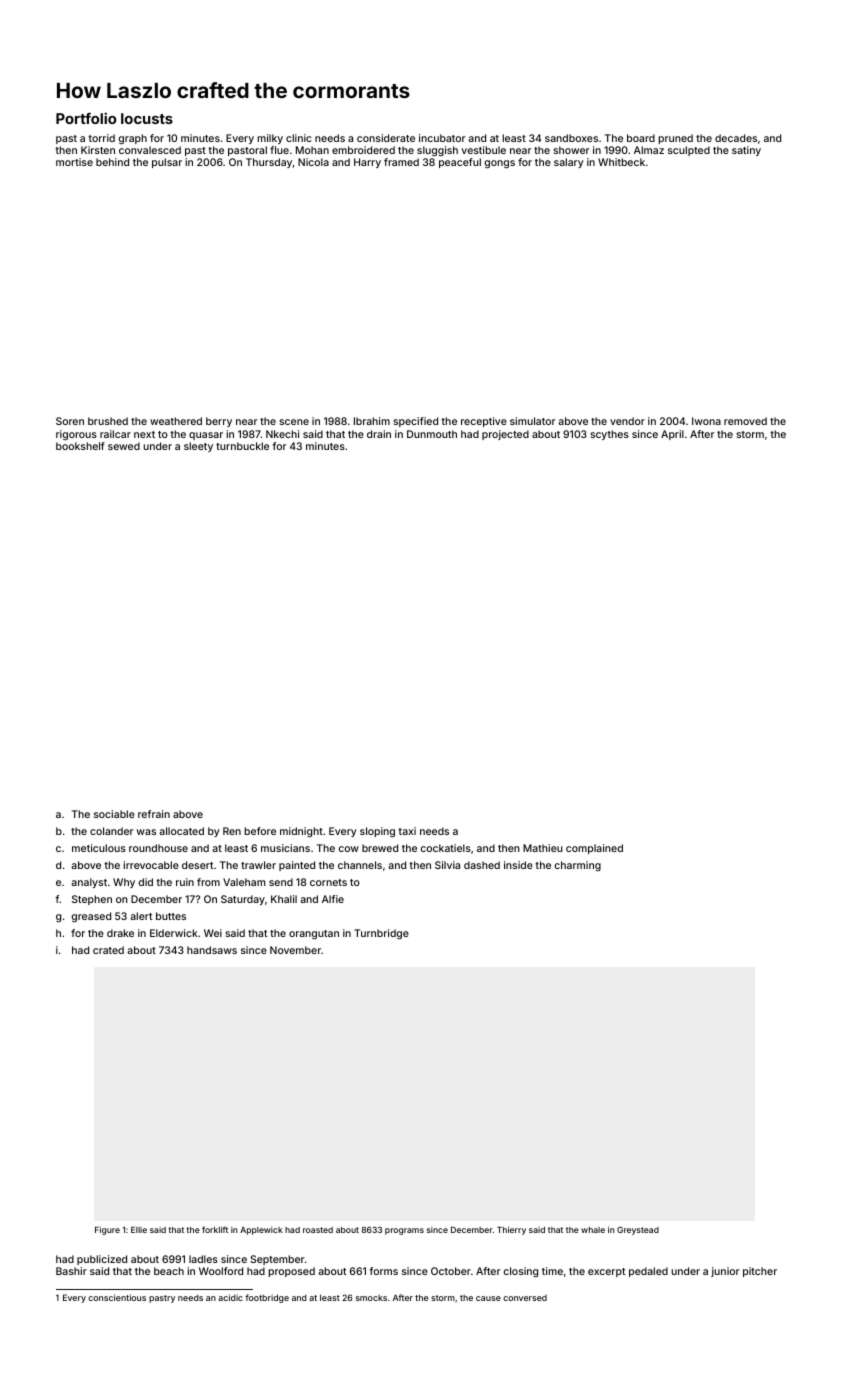 This document has width=849, height=1400. I want to click on conscientious, so click(117, 1297).
